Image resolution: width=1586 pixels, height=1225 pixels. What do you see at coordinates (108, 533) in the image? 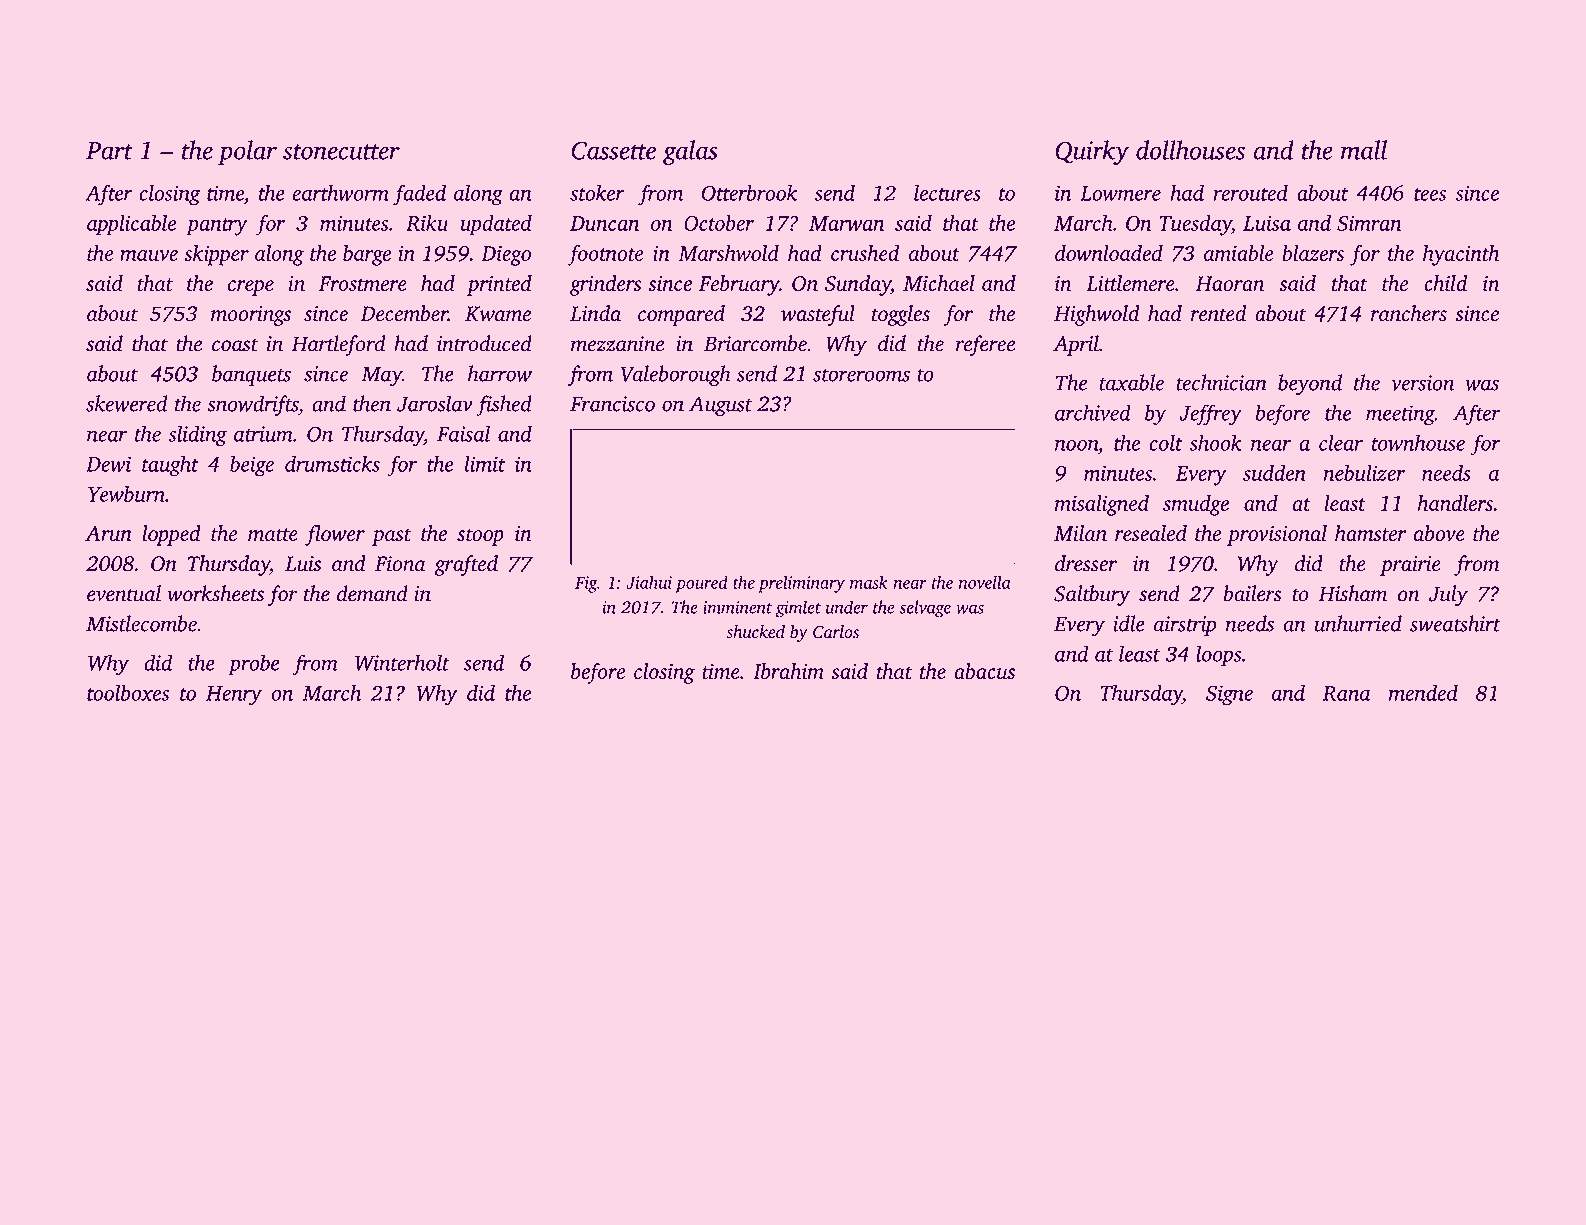
I see `Arun` at bounding box center [108, 533].
